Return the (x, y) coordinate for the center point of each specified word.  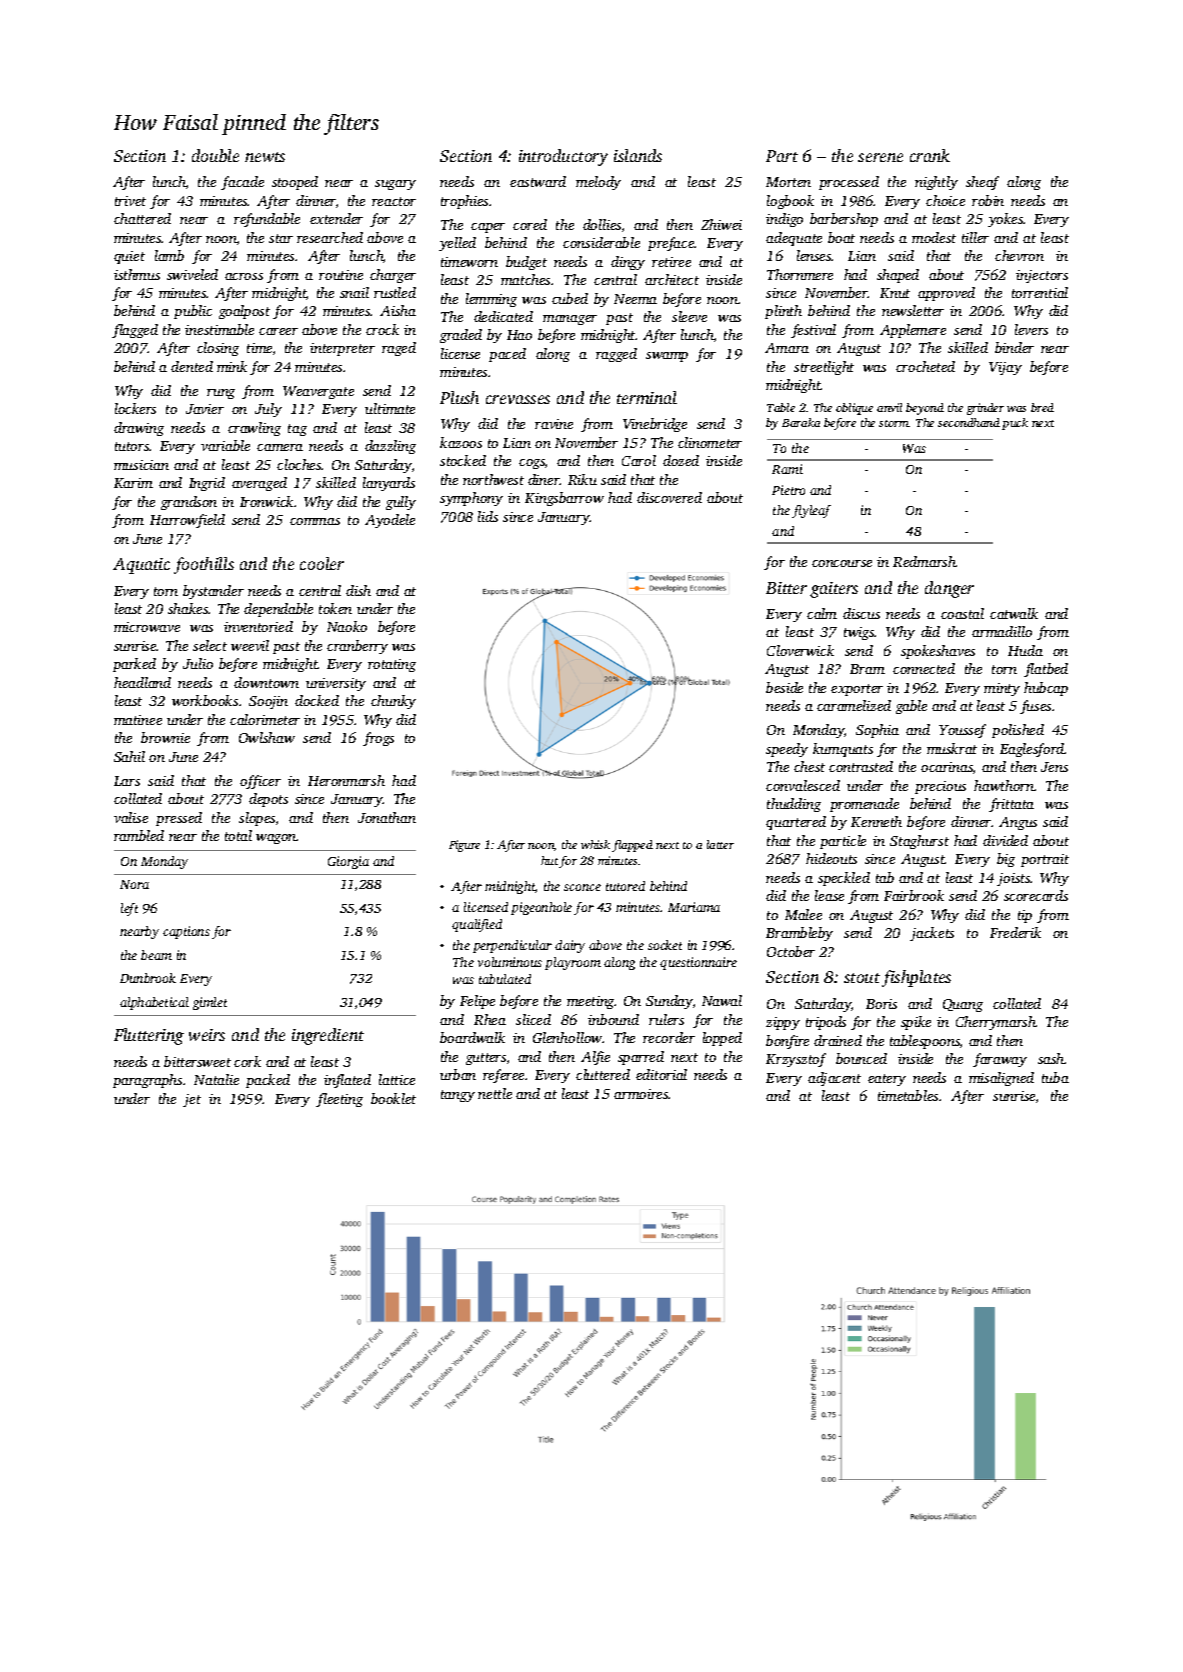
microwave (147, 627)
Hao (519, 335)
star (281, 238)
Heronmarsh (346, 780)
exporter (857, 690)
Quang (963, 1005)
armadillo (1002, 631)
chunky (393, 702)
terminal (647, 397)
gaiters (834, 590)
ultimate (390, 408)
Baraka (801, 422)
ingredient (328, 1036)
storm (894, 423)
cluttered (603, 1074)
